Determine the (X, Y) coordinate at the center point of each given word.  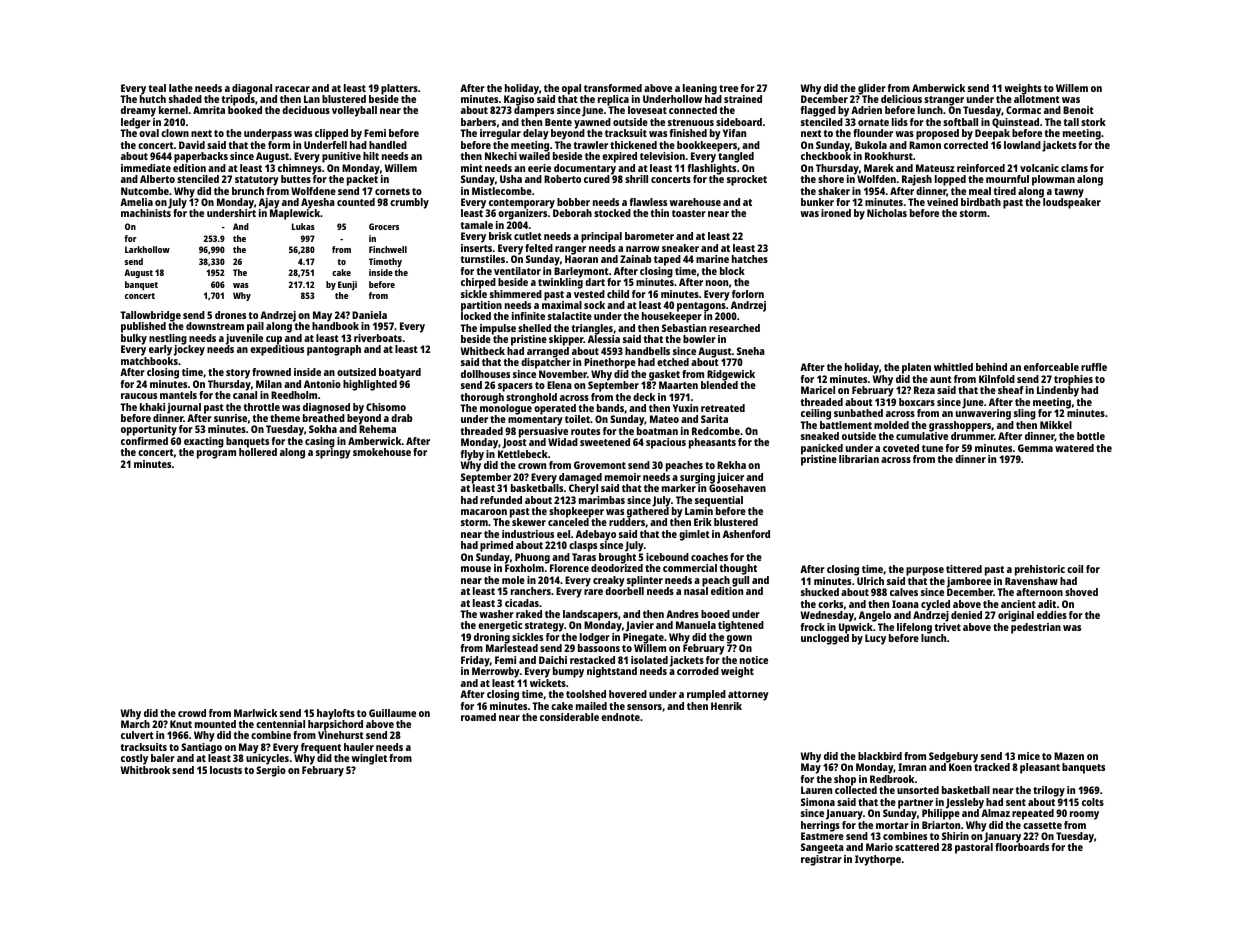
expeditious (277, 350)
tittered (964, 569)
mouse (476, 569)
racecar (292, 89)
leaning (700, 89)
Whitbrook (145, 770)
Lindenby (1058, 391)
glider (872, 89)
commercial (690, 568)
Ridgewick (731, 375)
